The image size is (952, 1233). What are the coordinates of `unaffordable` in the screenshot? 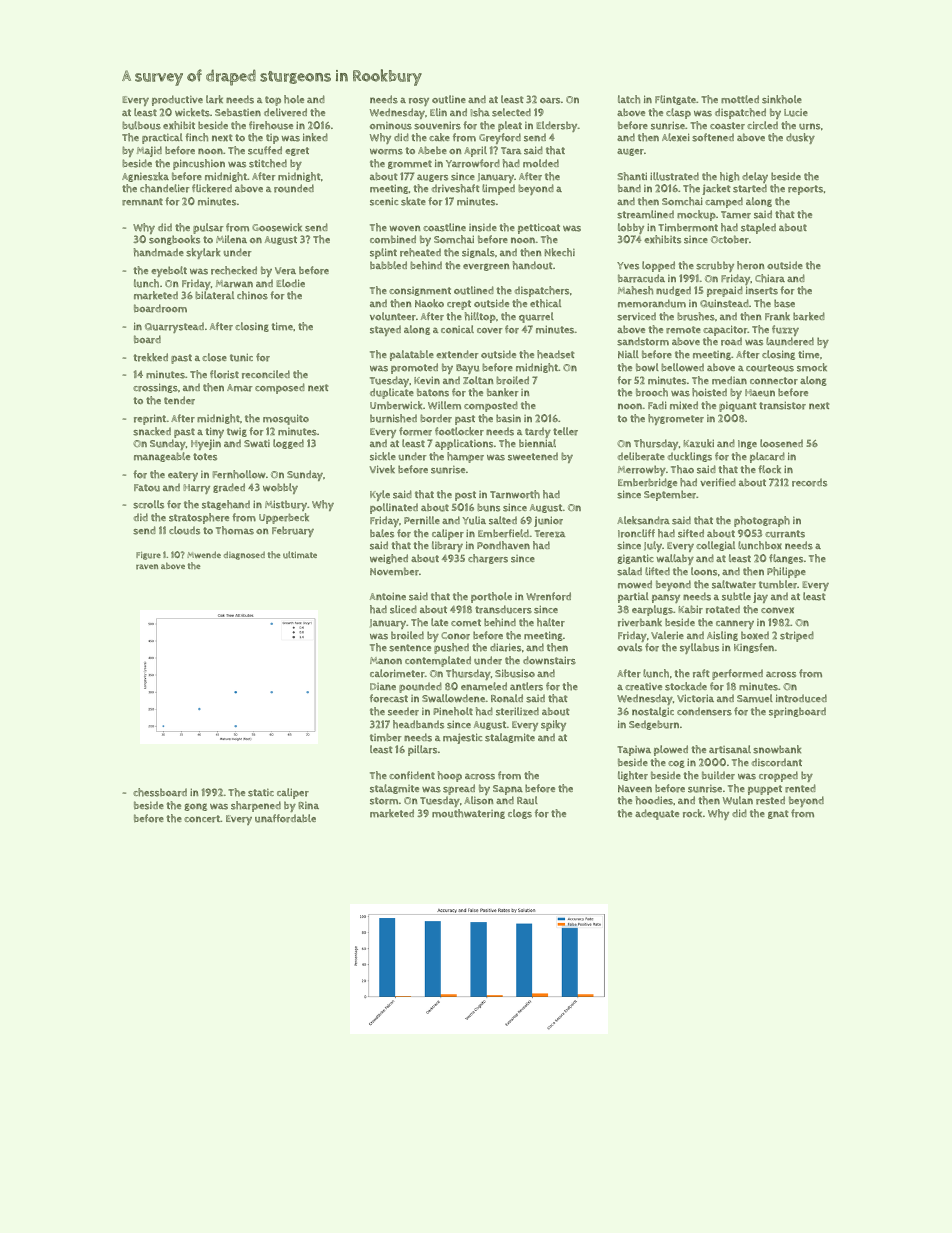 It's located at (285, 818).
